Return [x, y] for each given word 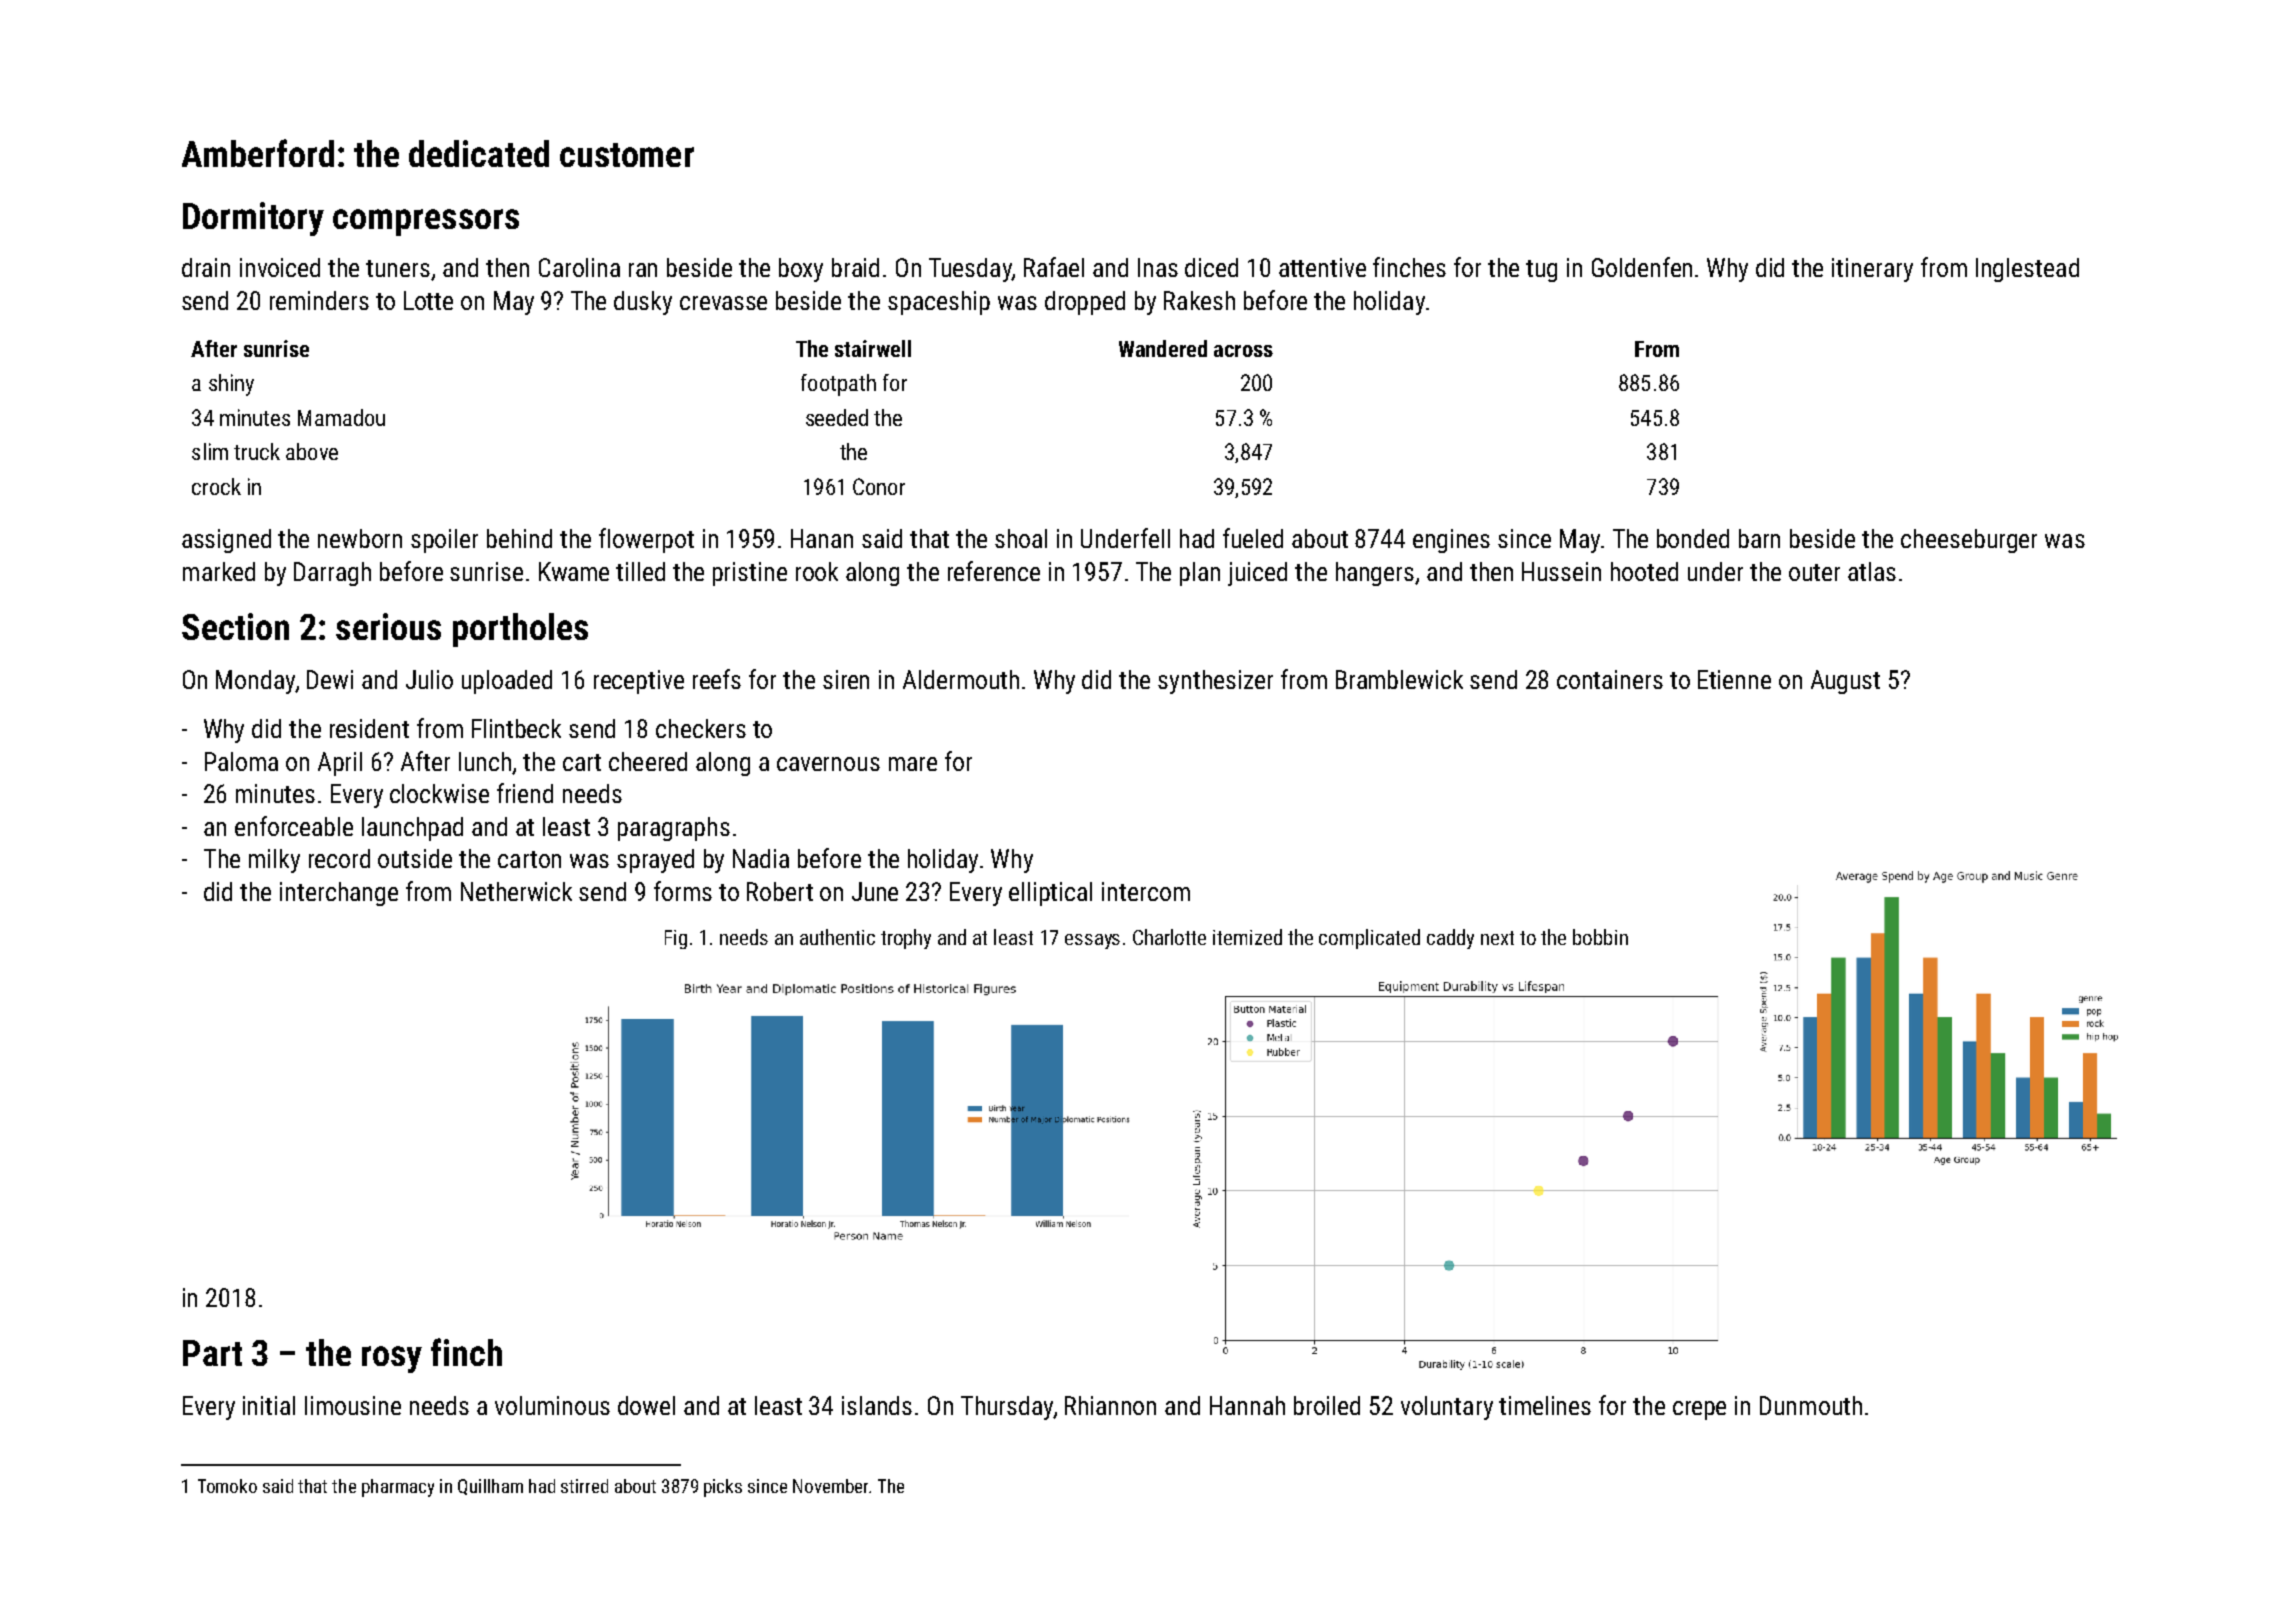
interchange [339, 894]
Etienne [1734, 679]
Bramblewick [1399, 679]
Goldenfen [1642, 267]
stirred [584, 1486]
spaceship [939, 303]
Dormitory [253, 219]
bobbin [1600, 937]
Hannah [1247, 1405]
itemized [1247, 937]
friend [525, 793]
